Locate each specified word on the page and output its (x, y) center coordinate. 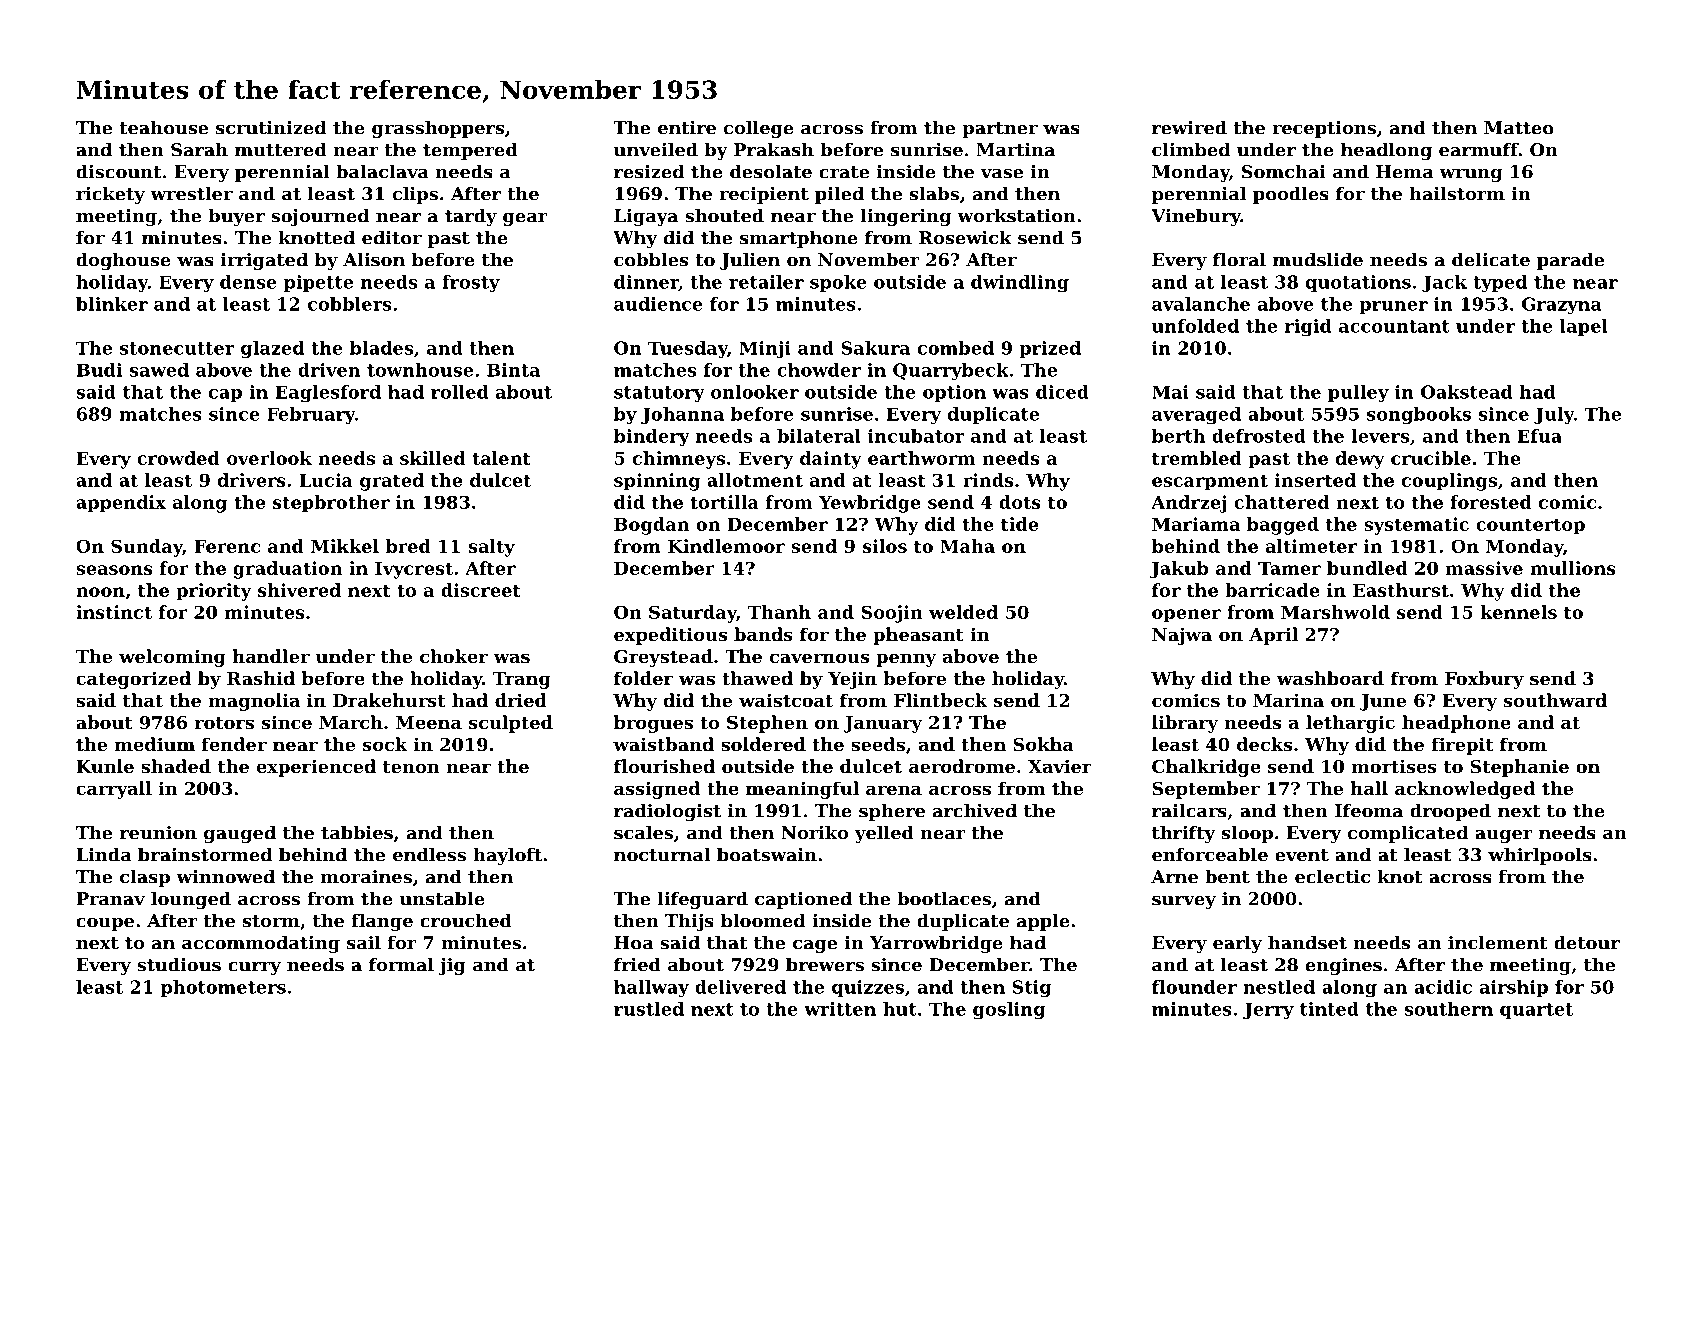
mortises (1394, 766)
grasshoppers (438, 129)
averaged (1196, 416)
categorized (133, 680)
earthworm (922, 458)
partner (1000, 130)
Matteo (1519, 128)
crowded (178, 458)
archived (975, 810)
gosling (1009, 1010)
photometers (223, 988)
